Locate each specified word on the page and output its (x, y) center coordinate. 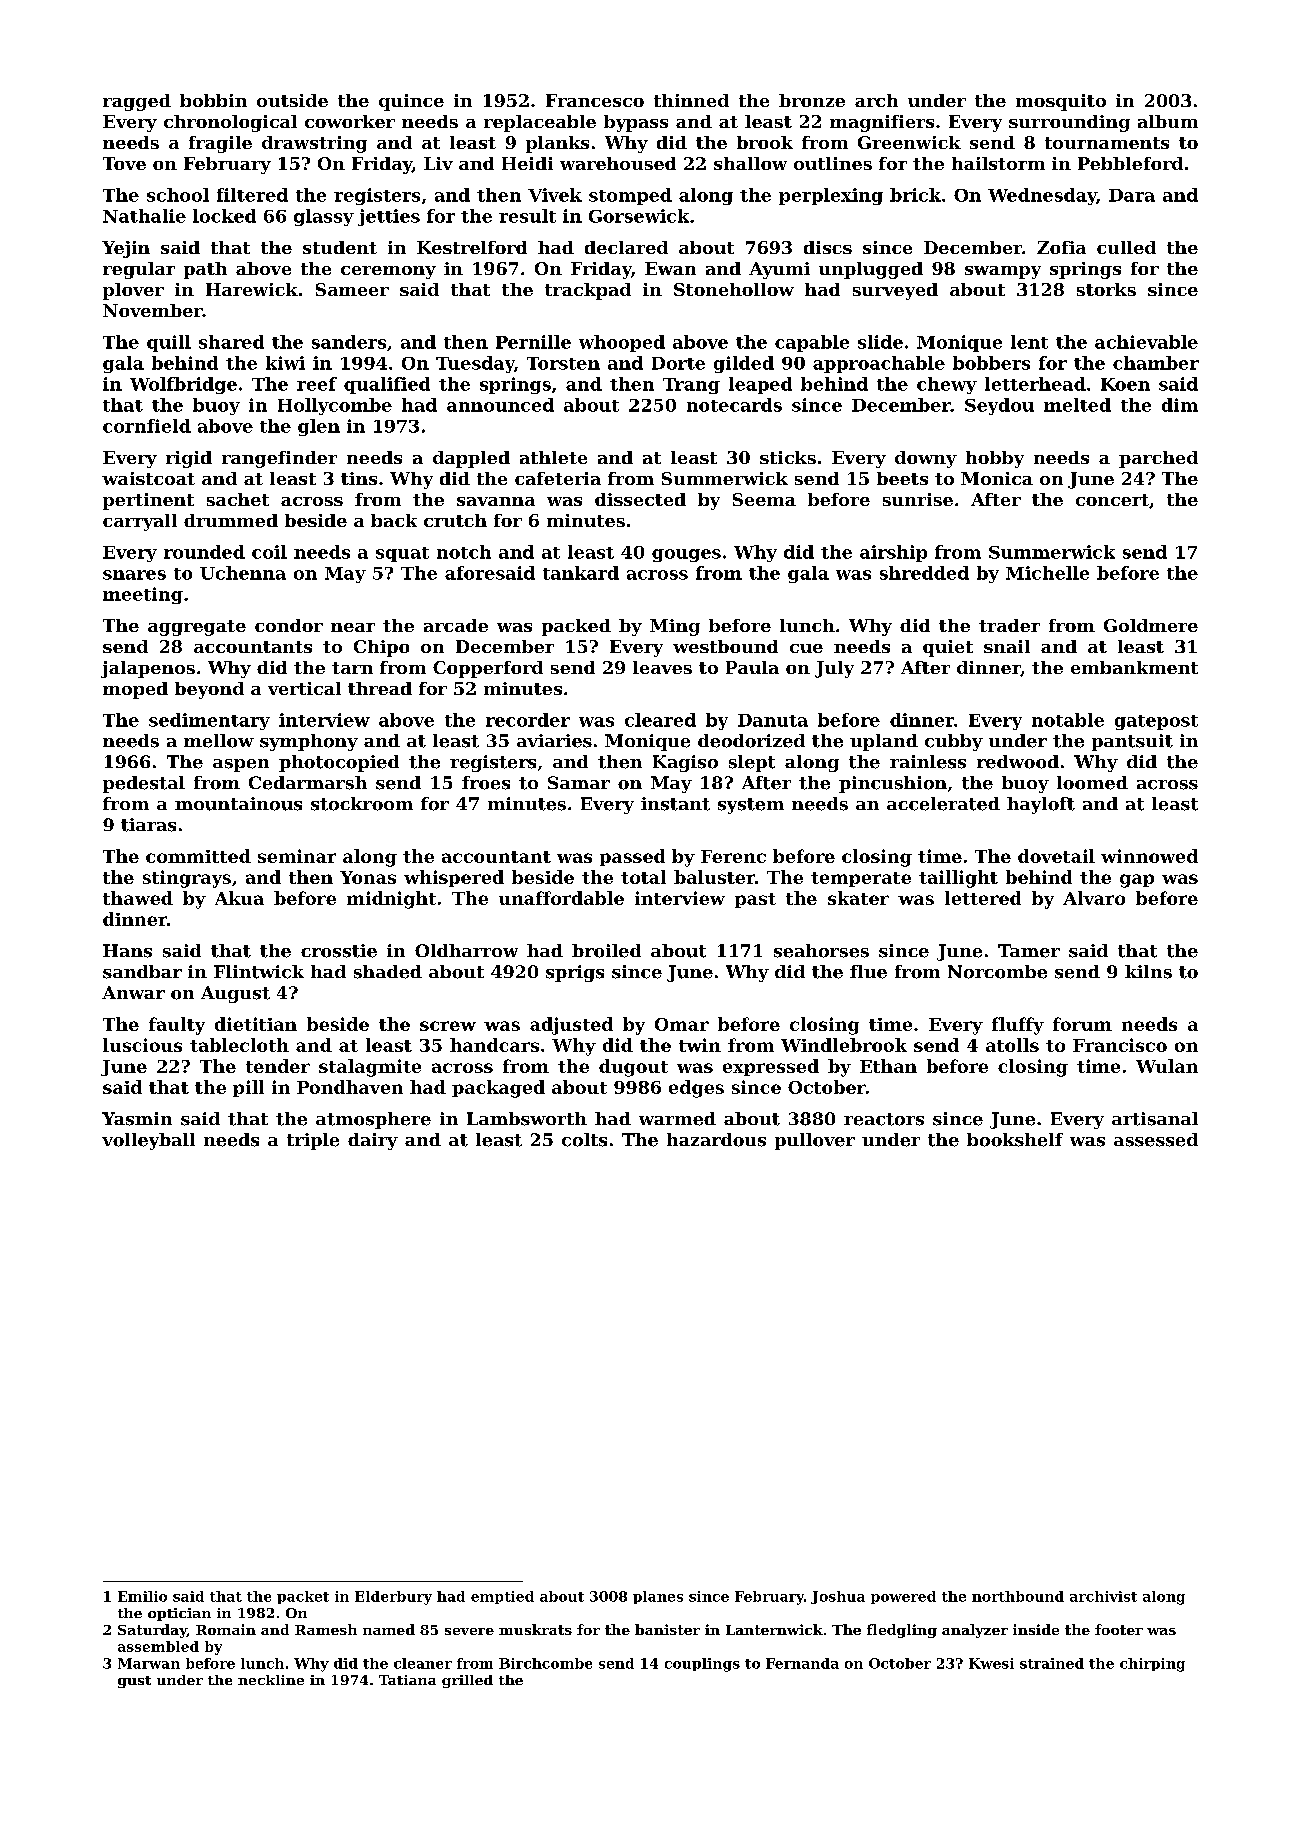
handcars (494, 1045)
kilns (1148, 972)
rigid (189, 459)
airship (893, 553)
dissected (640, 499)
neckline (271, 1680)
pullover (815, 1141)
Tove (124, 163)
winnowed (1149, 856)
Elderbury (393, 1598)
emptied (502, 1597)
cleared (660, 720)
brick (915, 195)
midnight (391, 900)
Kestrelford (472, 247)
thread (380, 688)
